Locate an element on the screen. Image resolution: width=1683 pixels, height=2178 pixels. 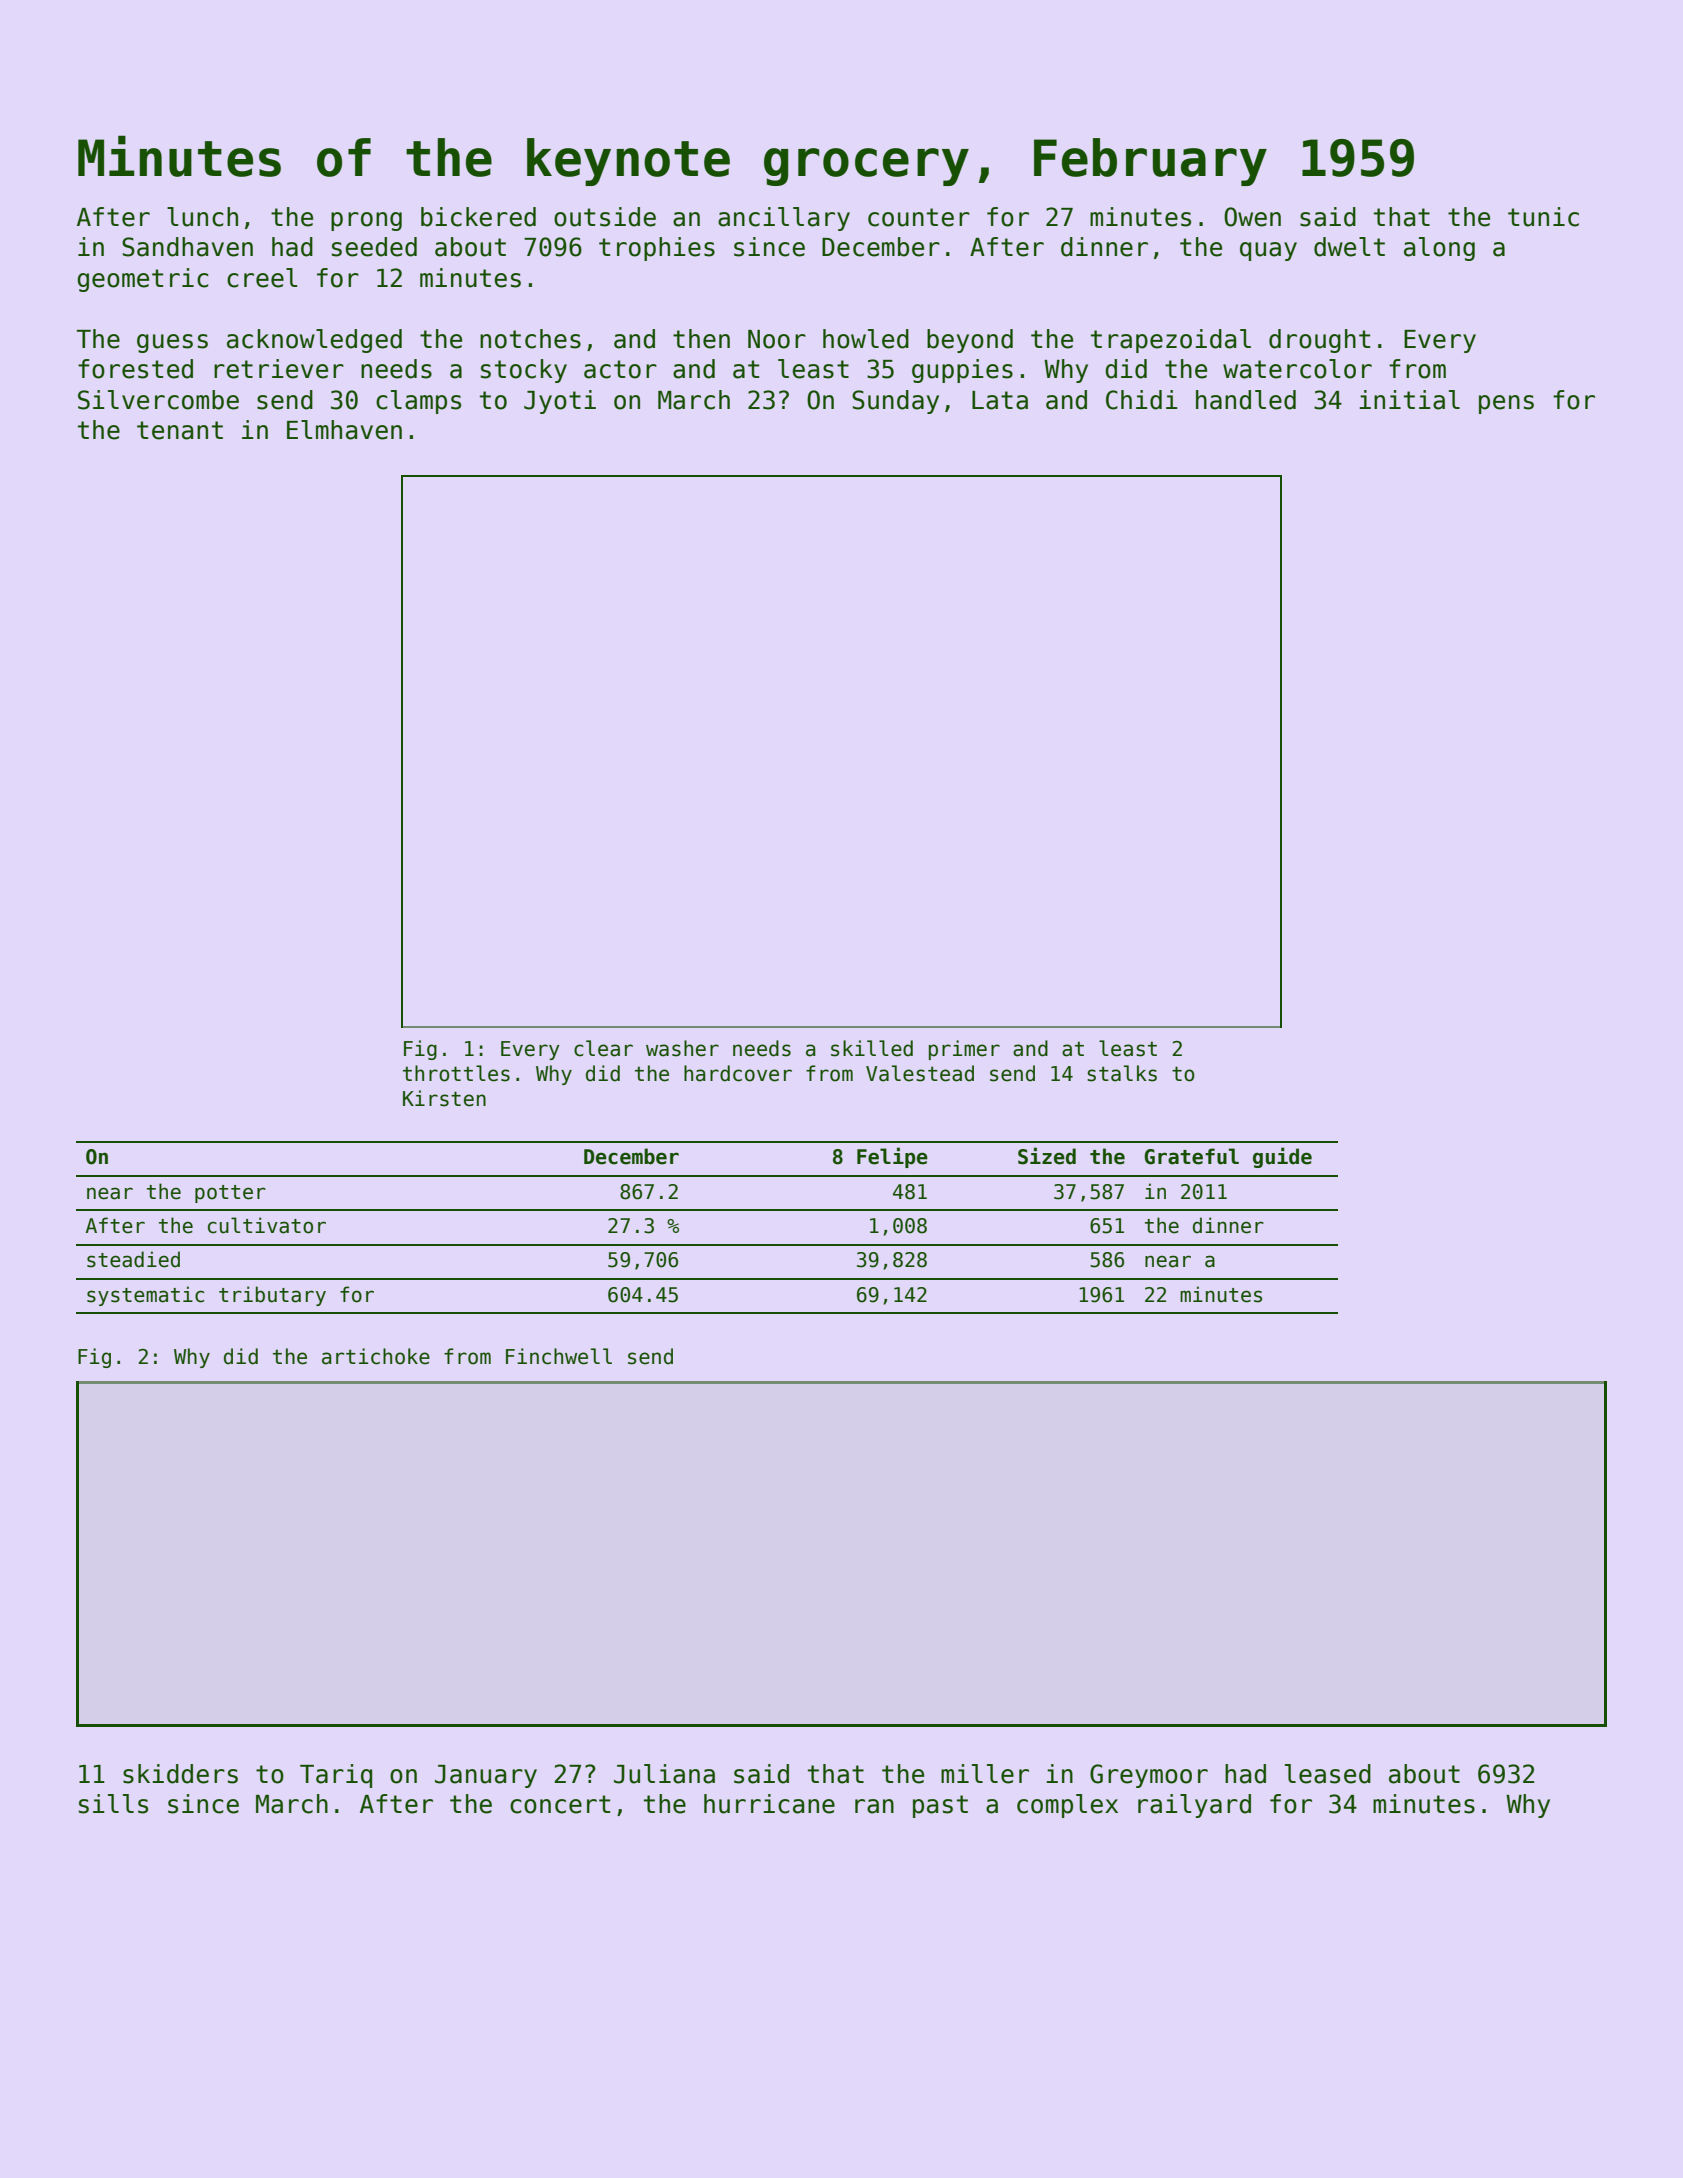
Sunday is located at coordinates (895, 402).
